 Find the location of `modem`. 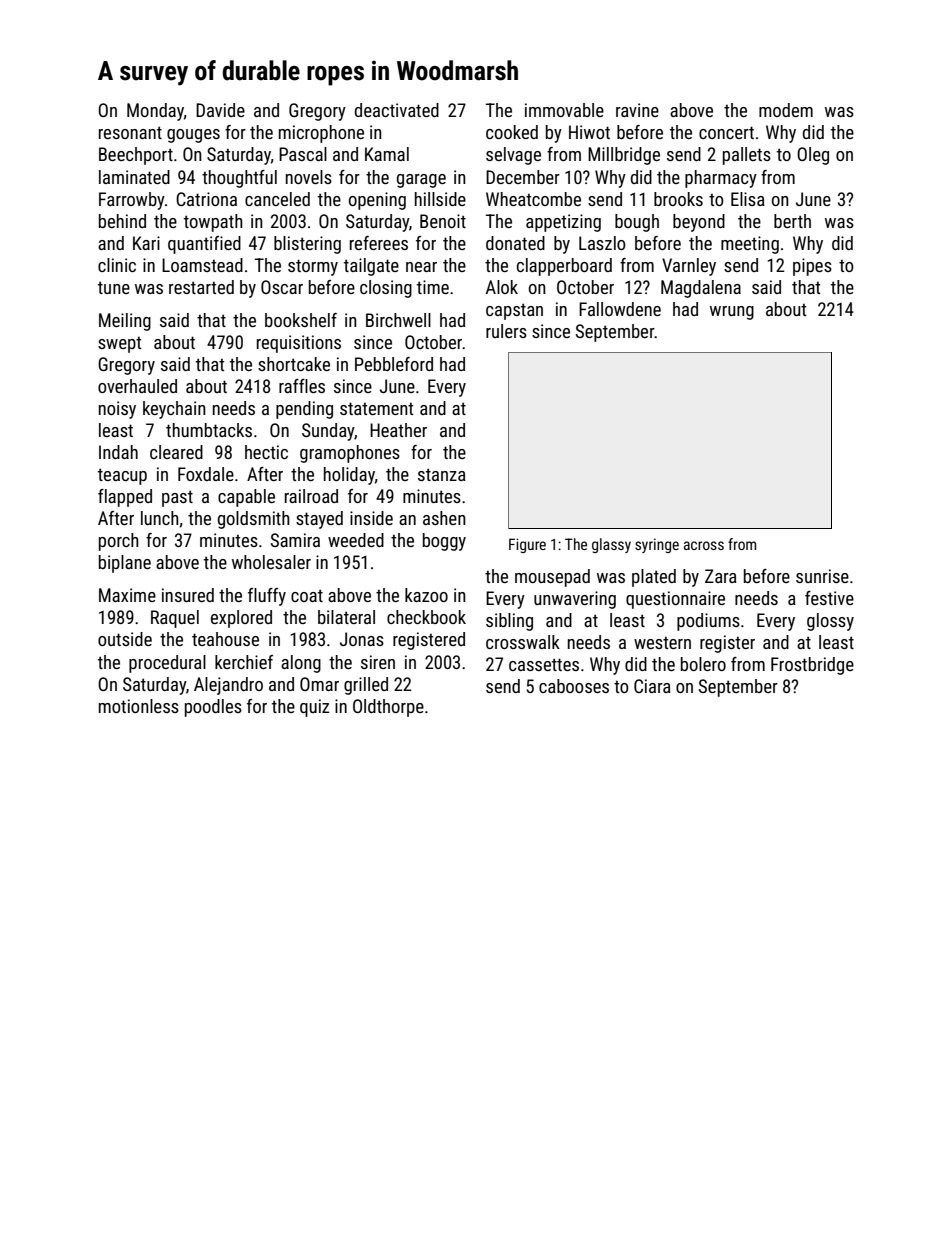

modem is located at coordinates (786, 110).
